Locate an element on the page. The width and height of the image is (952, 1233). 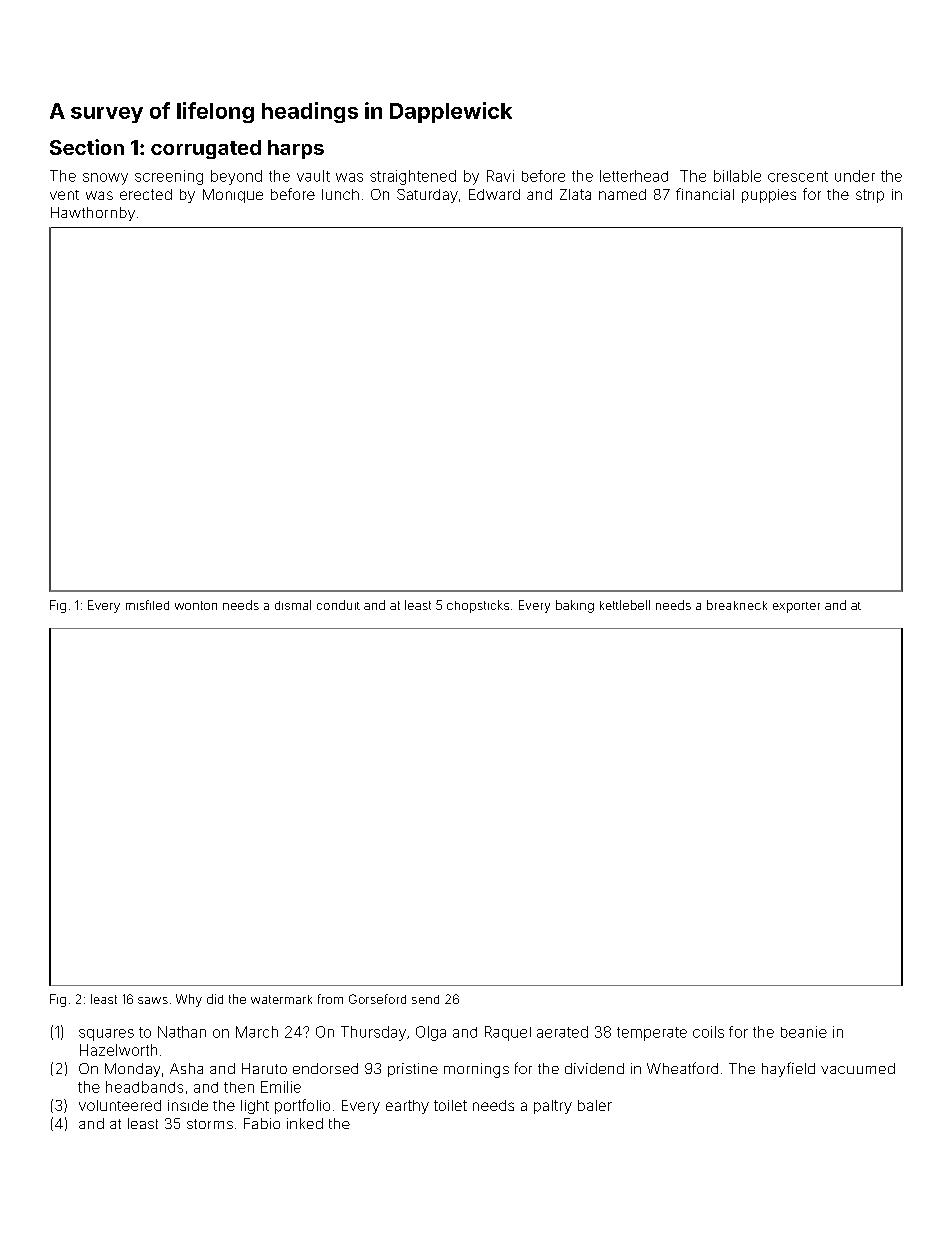
squares is located at coordinates (106, 1035).
